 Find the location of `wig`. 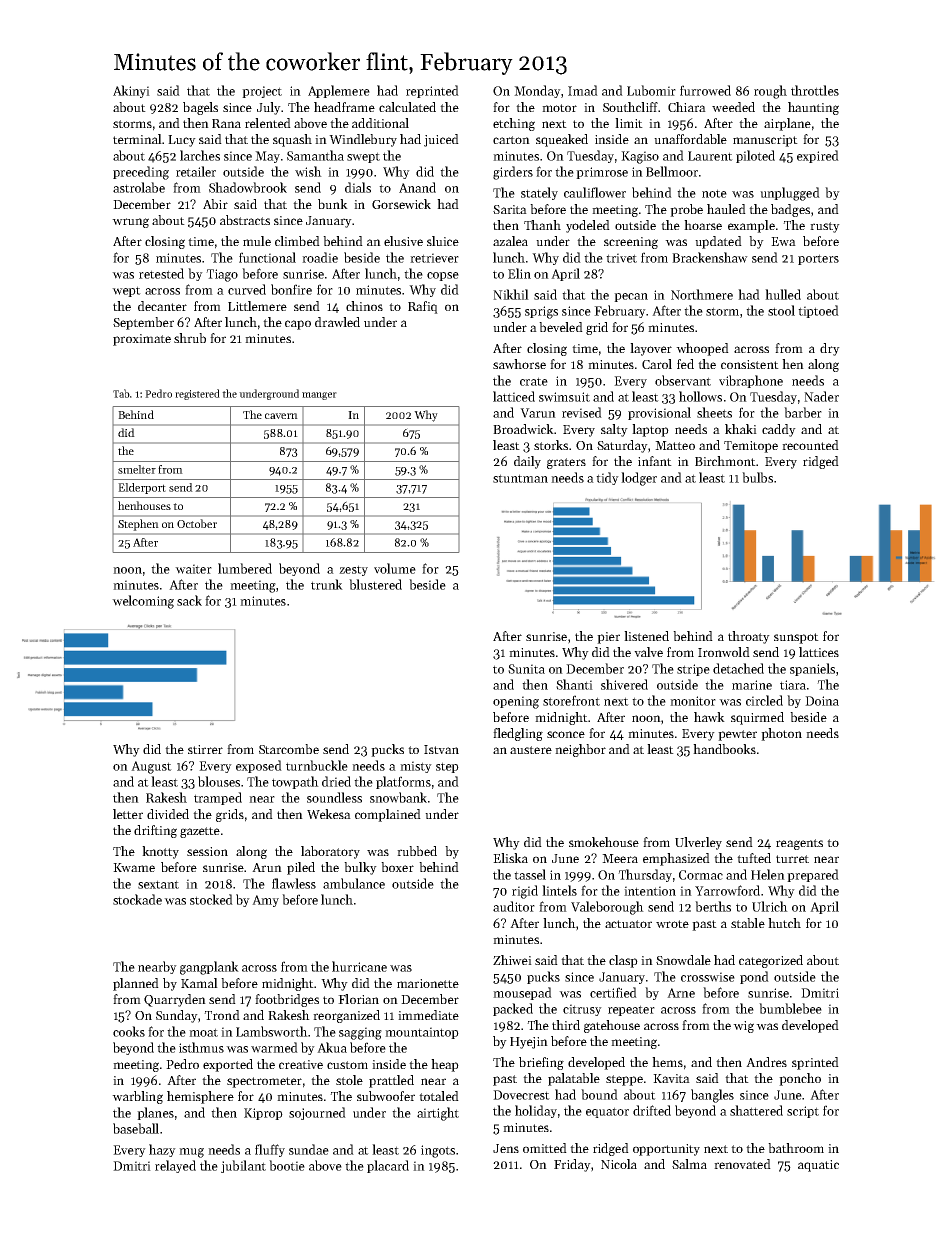

wig is located at coordinates (743, 1027).
